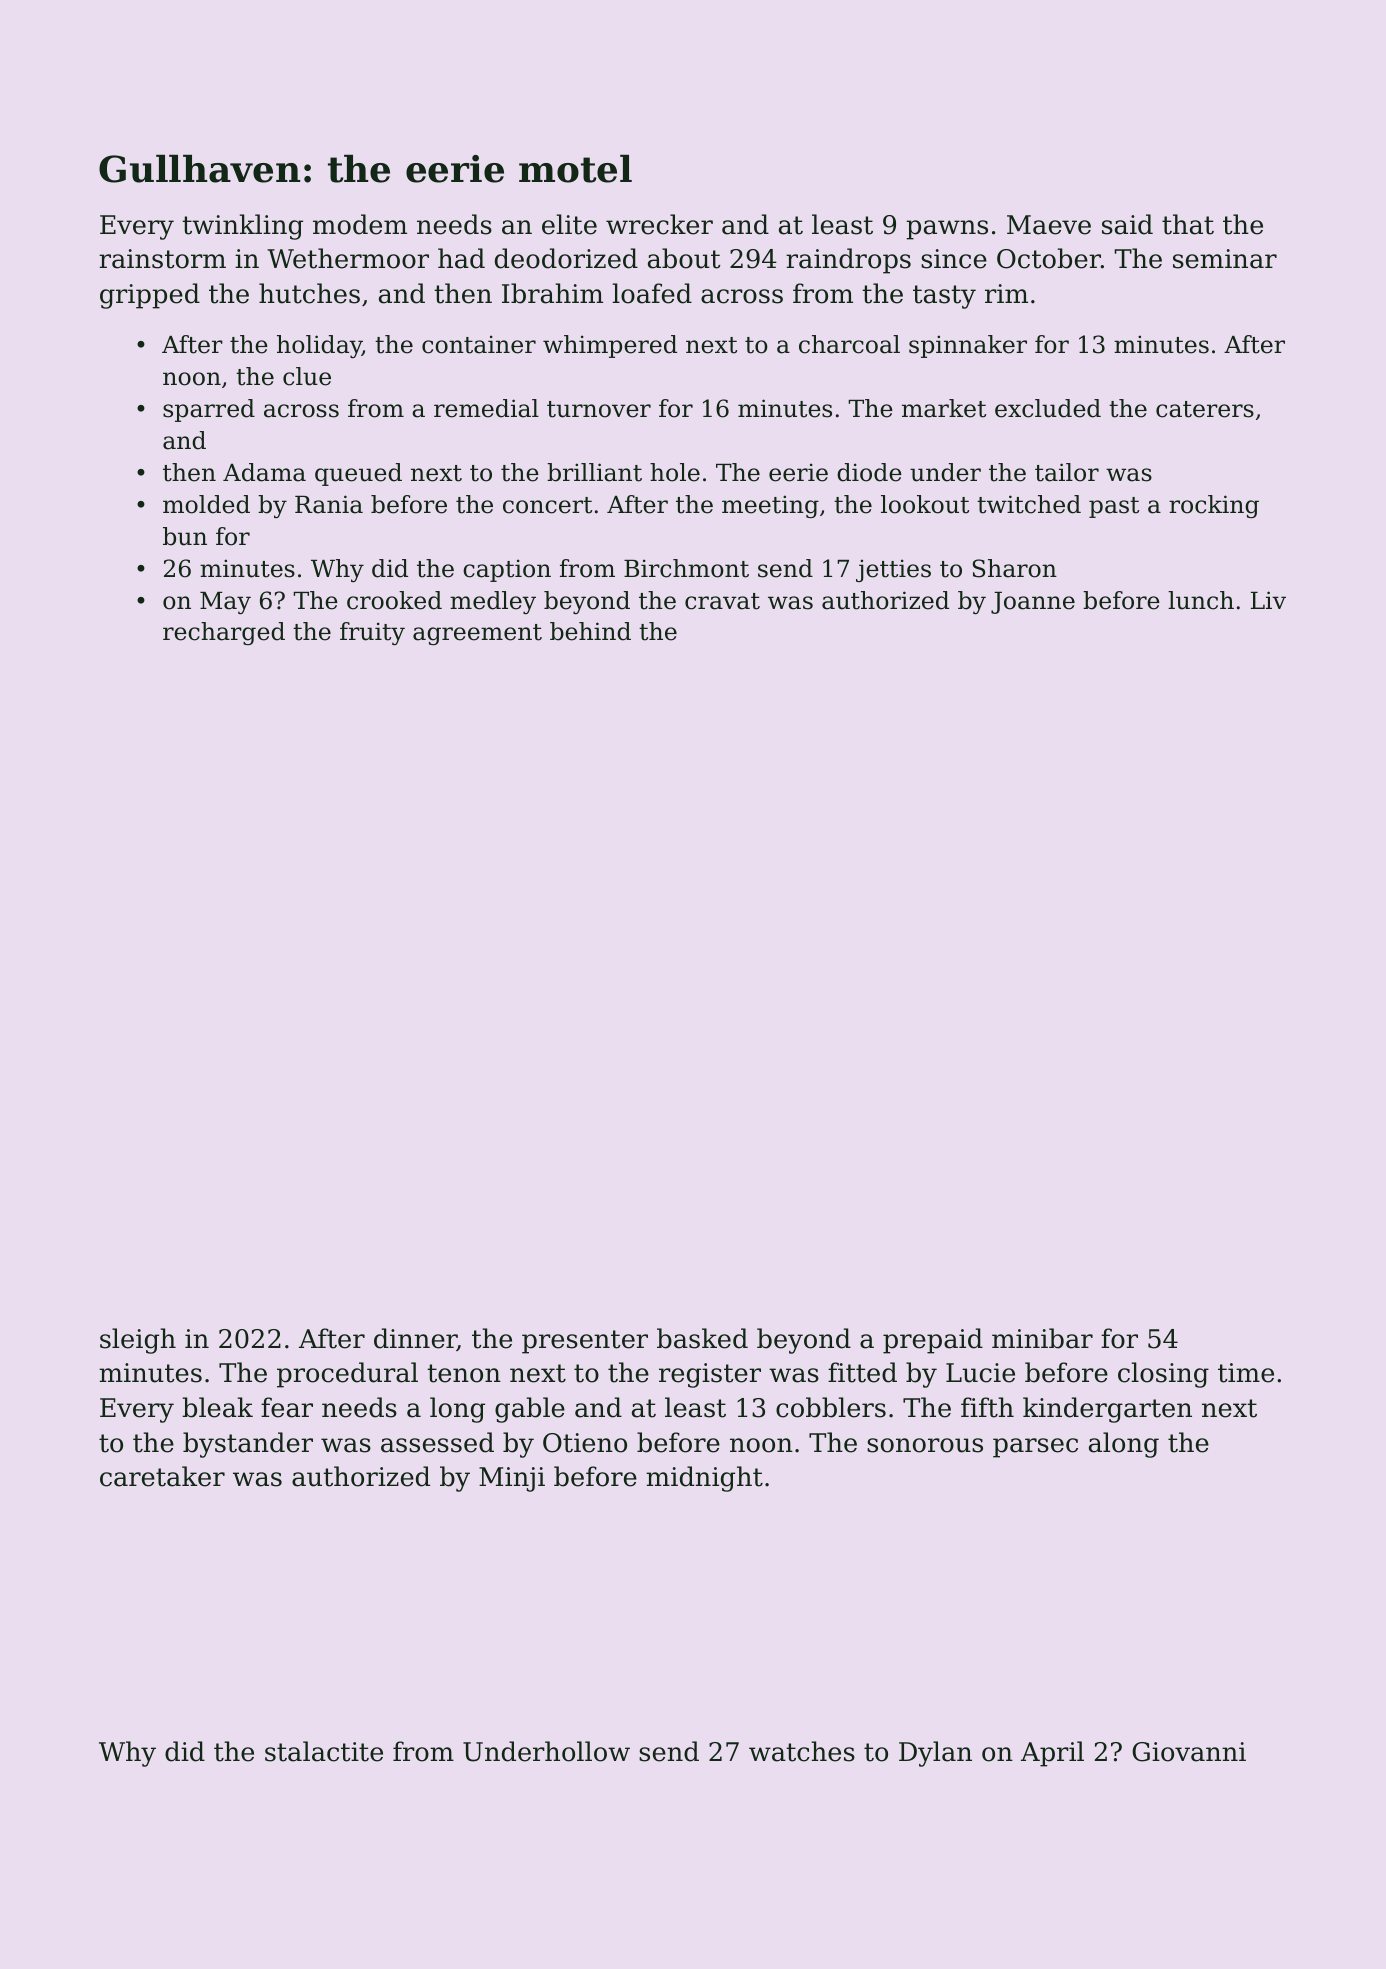 The width and height of the image is (1386, 1969). What do you see at coordinates (242, 227) in the image?
I see `twinkling` at bounding box center [242, 227].
